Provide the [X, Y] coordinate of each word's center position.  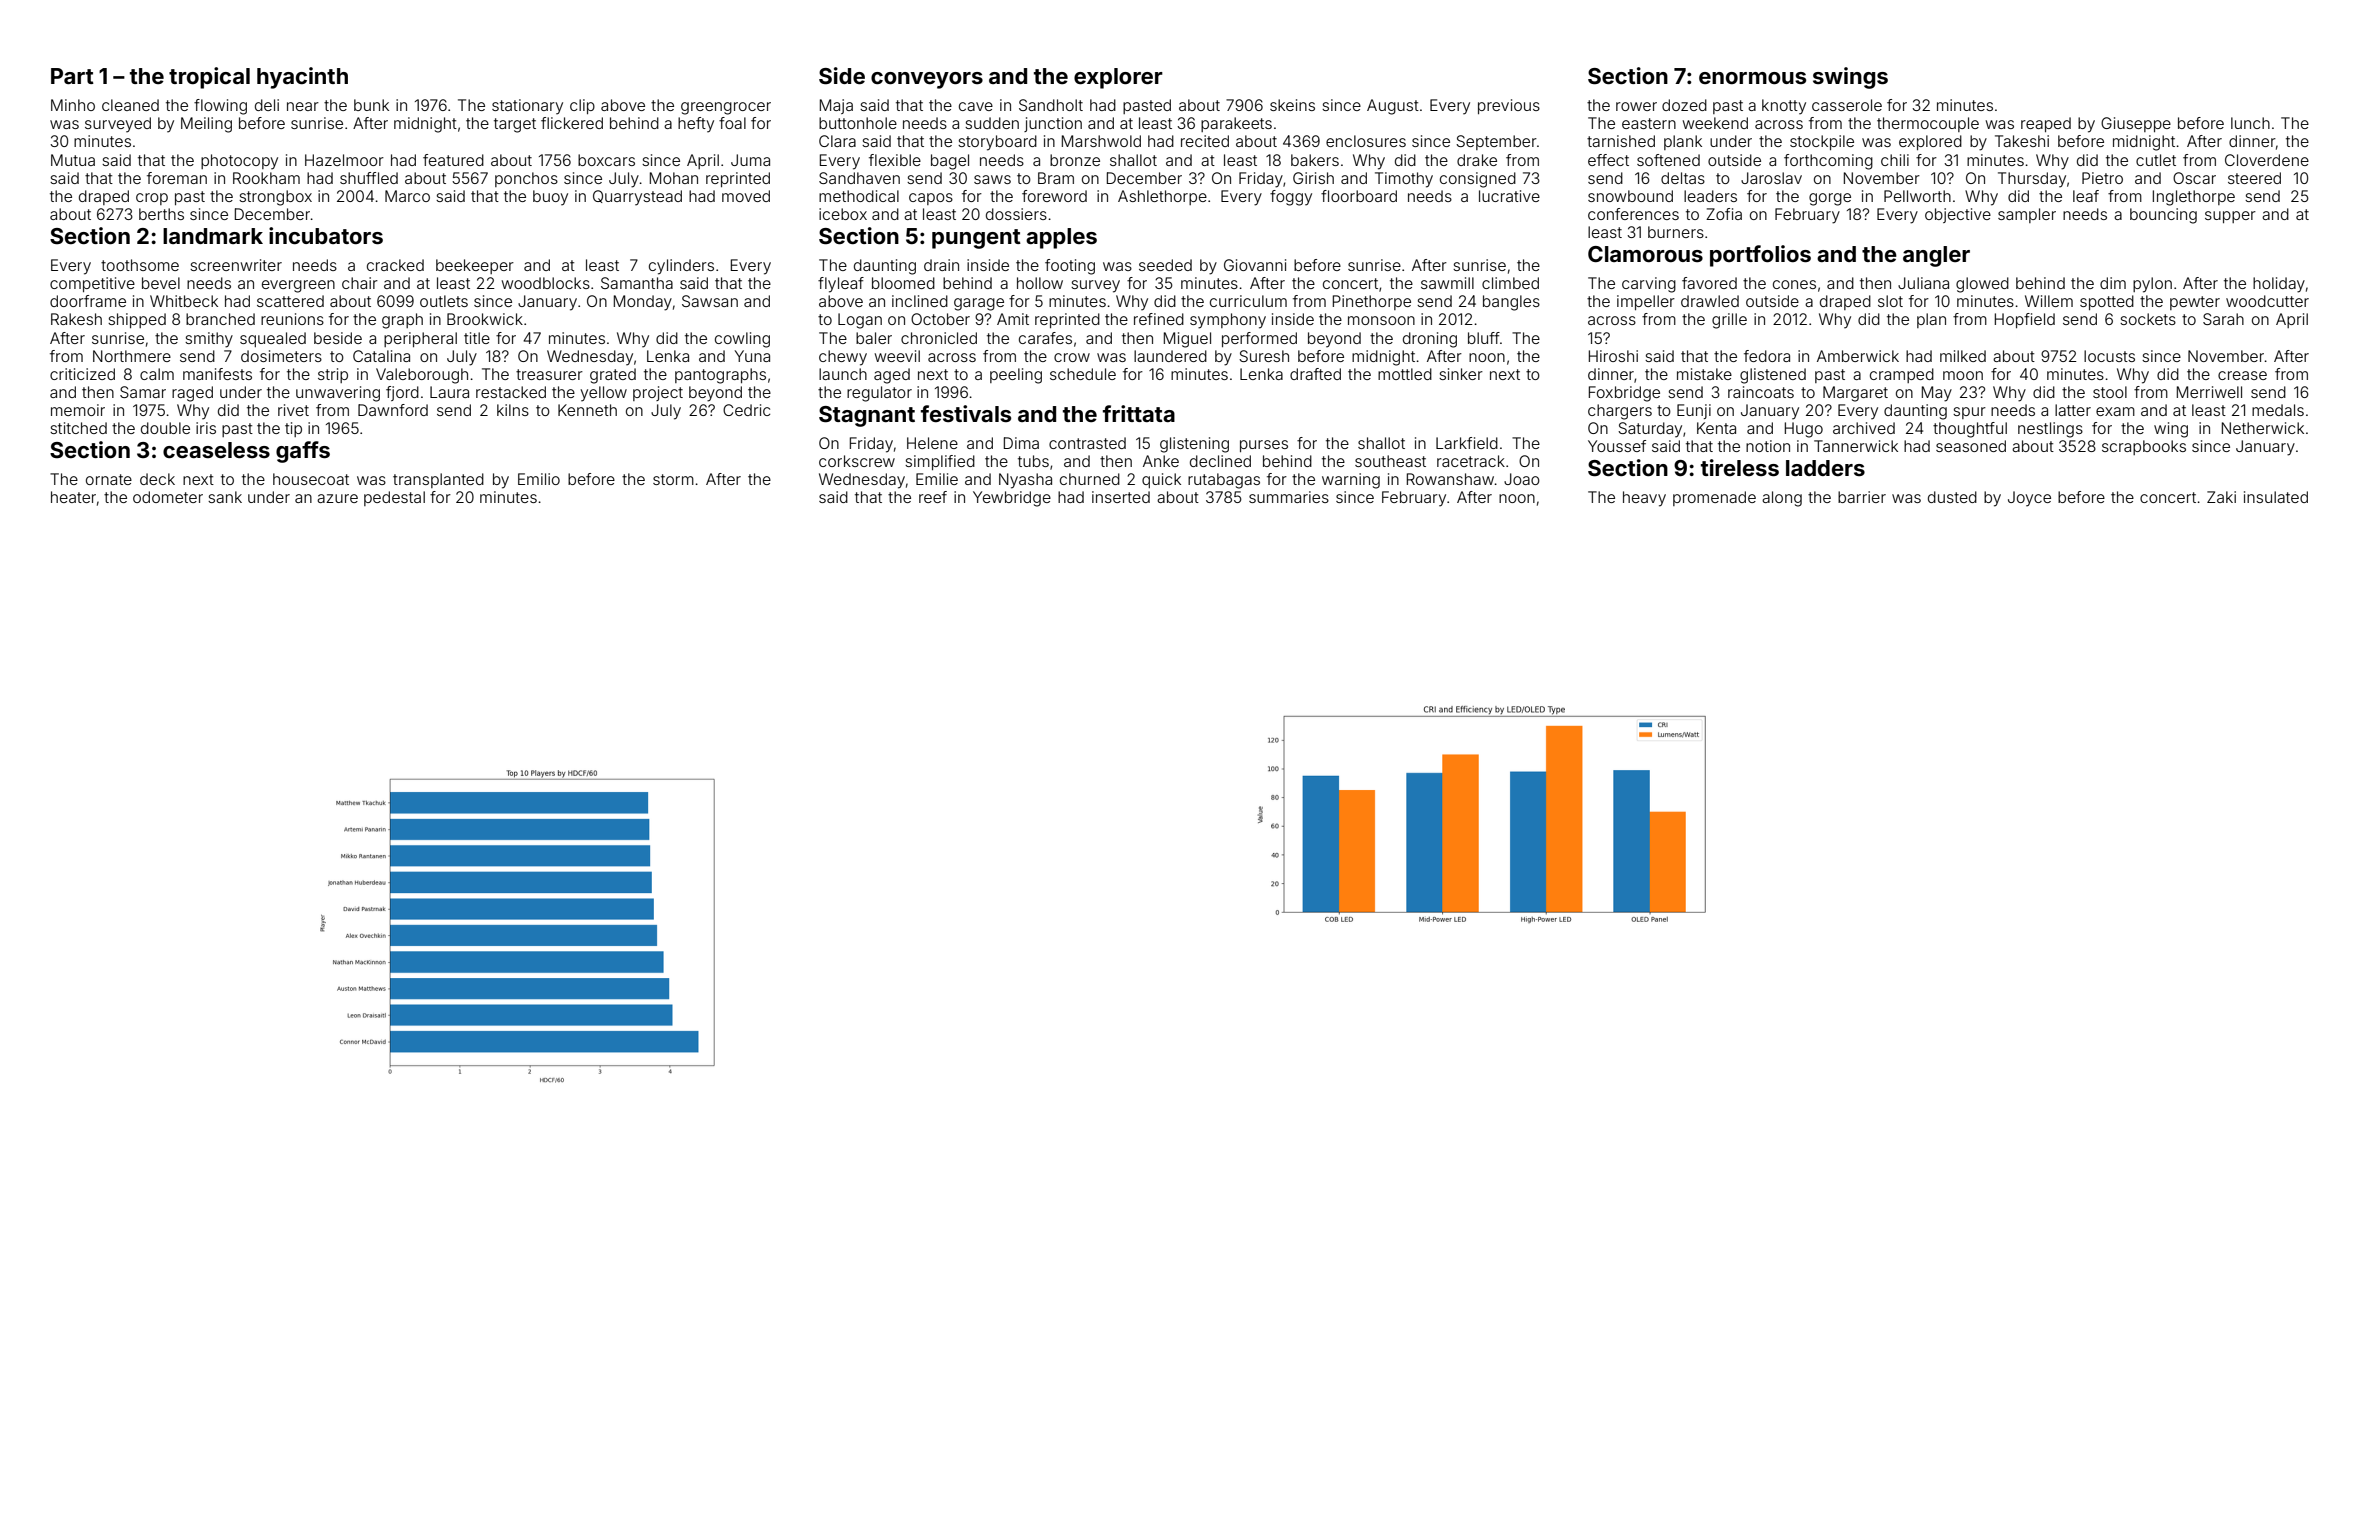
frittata [1139, 413]
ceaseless [216, 450]
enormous [1752, 78]
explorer [1118, 78]
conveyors [927, 80]
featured [453, 160]
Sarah [2223, 319]
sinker [1461, 374]
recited [1205, 141]
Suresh [1264, 356]
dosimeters [281, 356]
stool [2110, 392]
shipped [137, 320]
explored [1930, 142]
